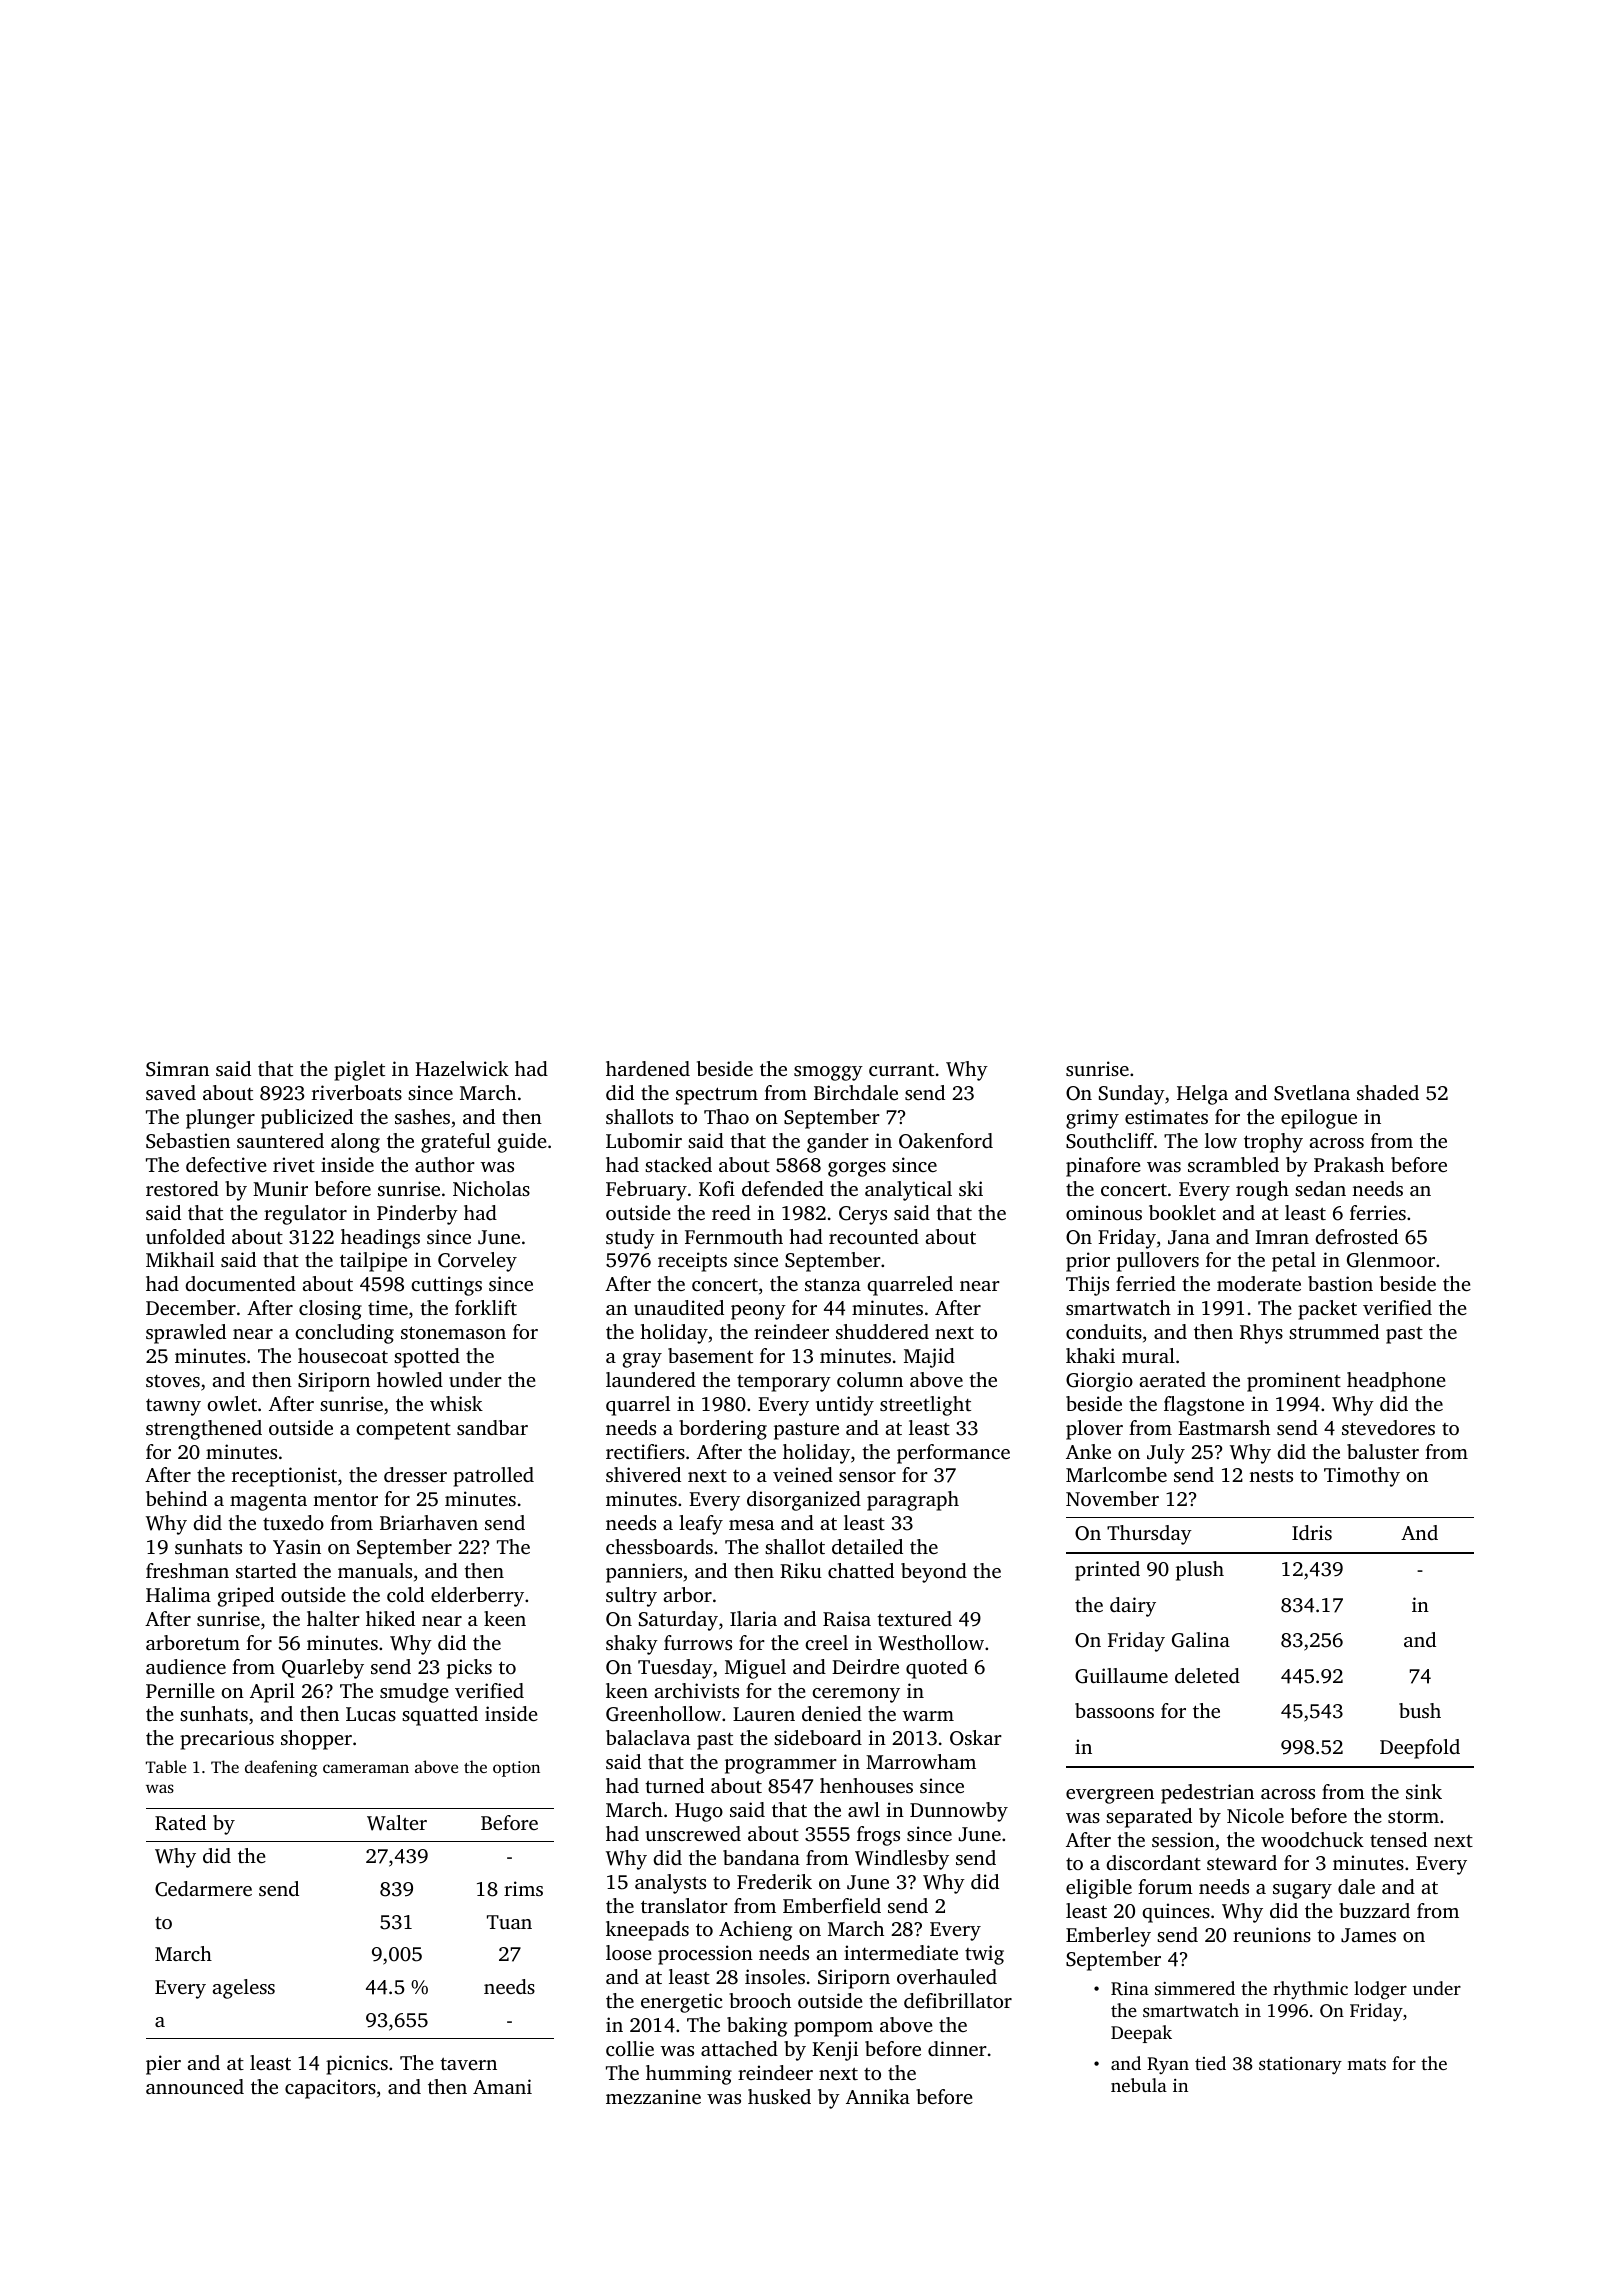 The height and width of the screenshot is (2292, 1620). What do you see at coordinates (1420, 1749) in the screenshot?
I see `Deepfold` at bounding box center [1420, 1749].
